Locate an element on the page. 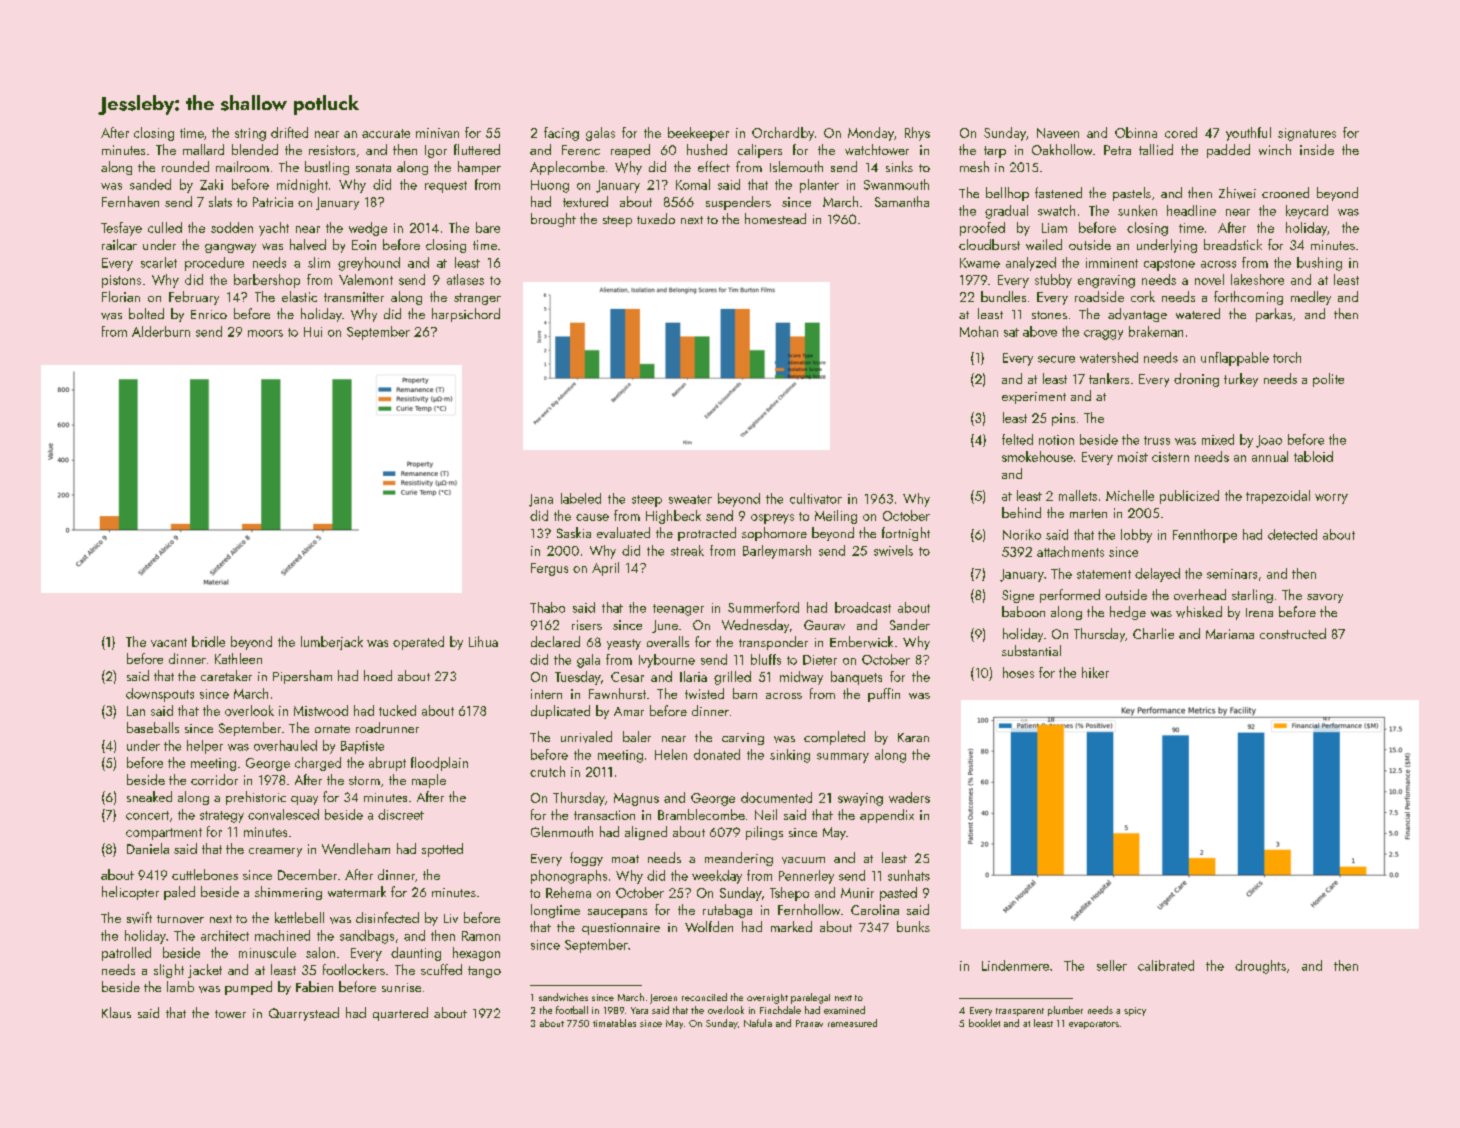 This document has height=1128, width=1460. drifted is located at coordinates (289, 132).
